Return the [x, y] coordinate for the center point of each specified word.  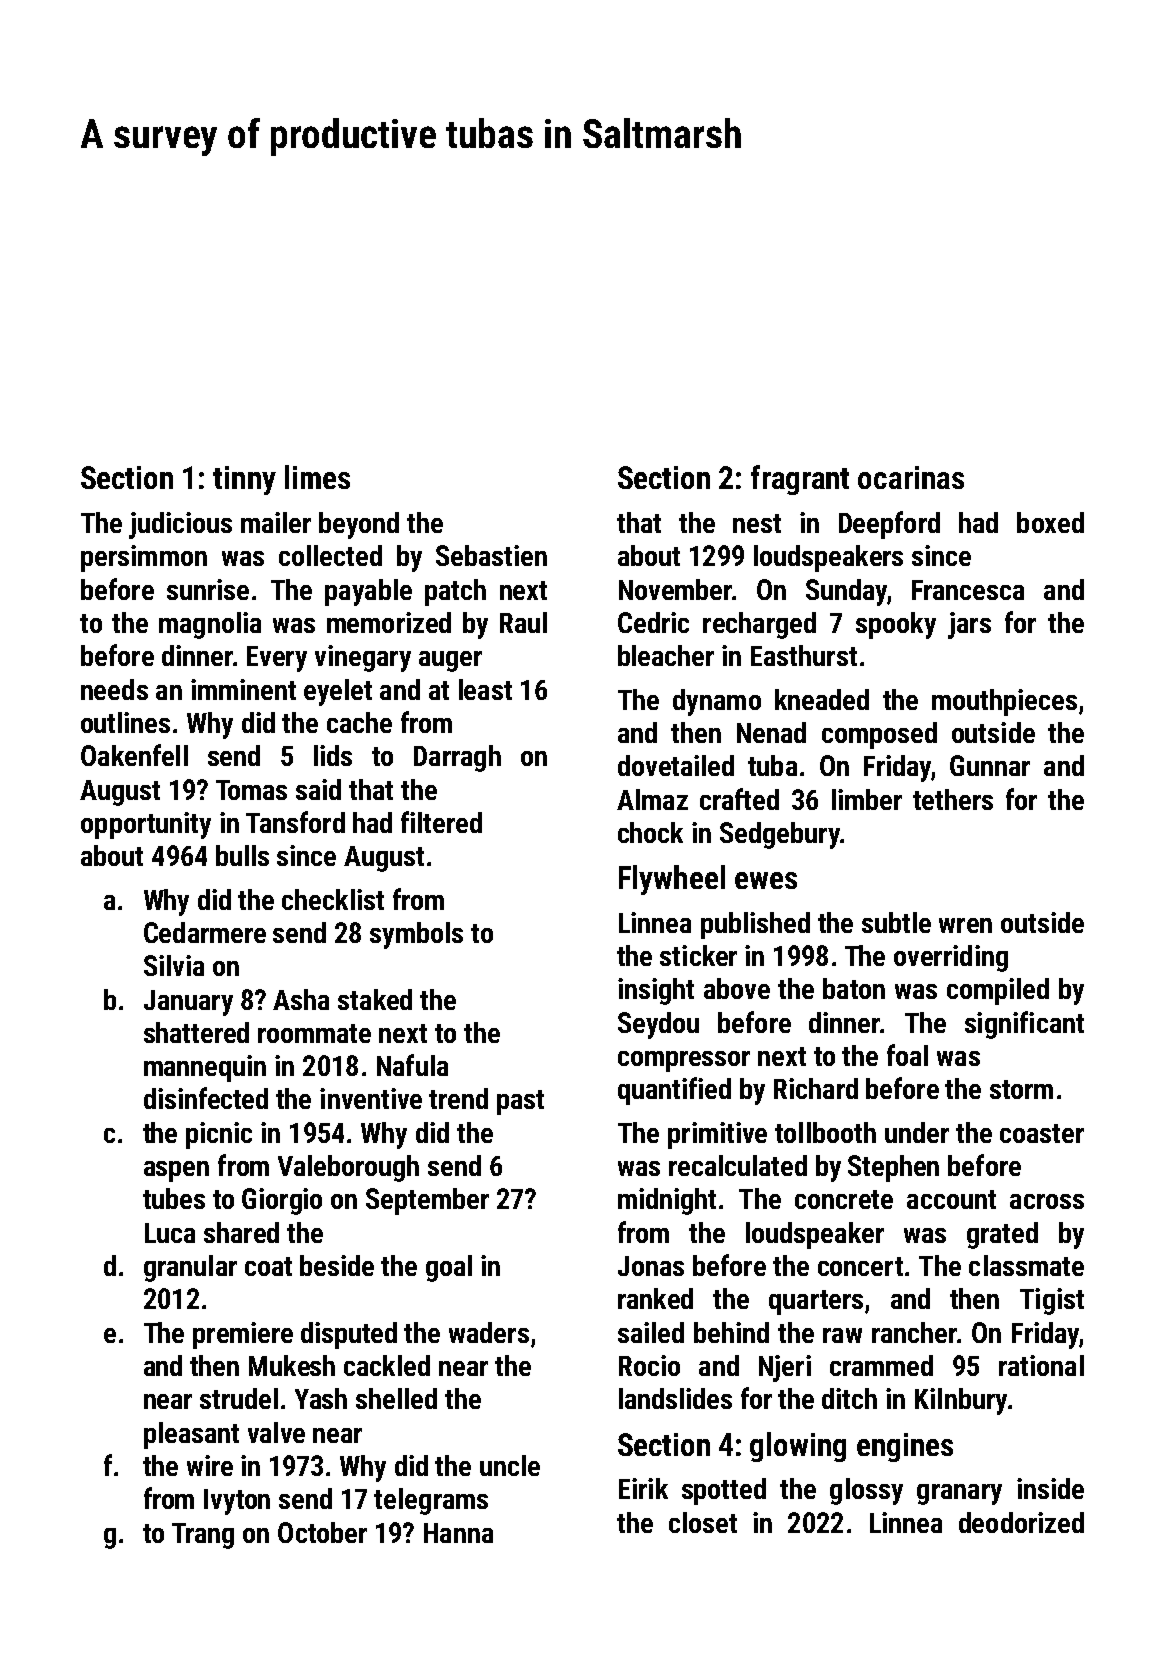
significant [1024, 1025]
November [675, 589]
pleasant [191, 1435]
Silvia [174, 965]
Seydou [658, 1025]
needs [114, 689]
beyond [359, 525]
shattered [196, 1032]
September [427, 1201]
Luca [170, 1233]
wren [965, 925]
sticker [698, 955]
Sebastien [491, 555]
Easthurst [804, 655]
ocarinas [911, 477]
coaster [1042, 1133]
